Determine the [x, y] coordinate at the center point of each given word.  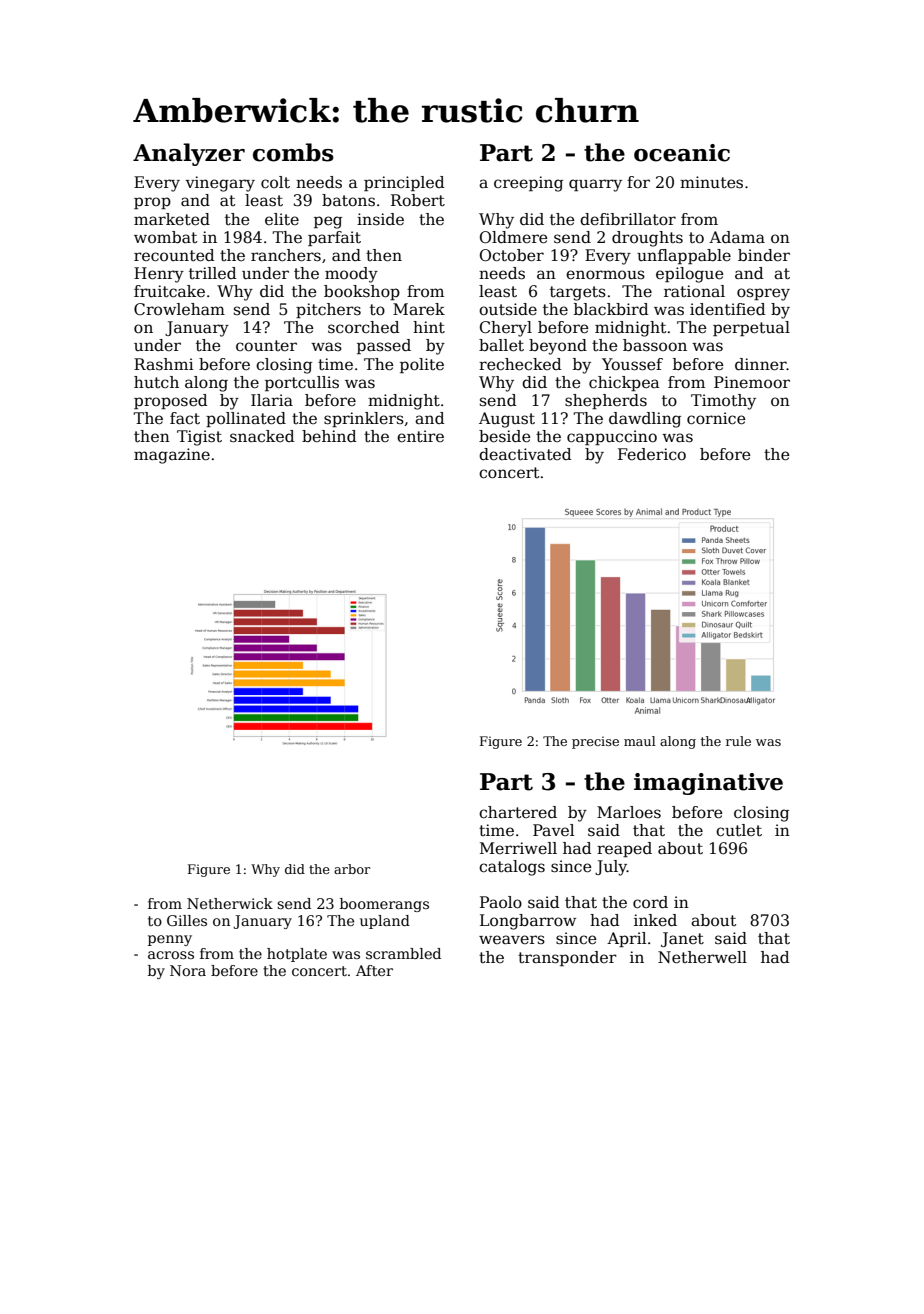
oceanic [682, 153]
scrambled [403, 953]
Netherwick [230, 903]
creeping [528, 184]
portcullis [302, 383]
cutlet [739, 830]
